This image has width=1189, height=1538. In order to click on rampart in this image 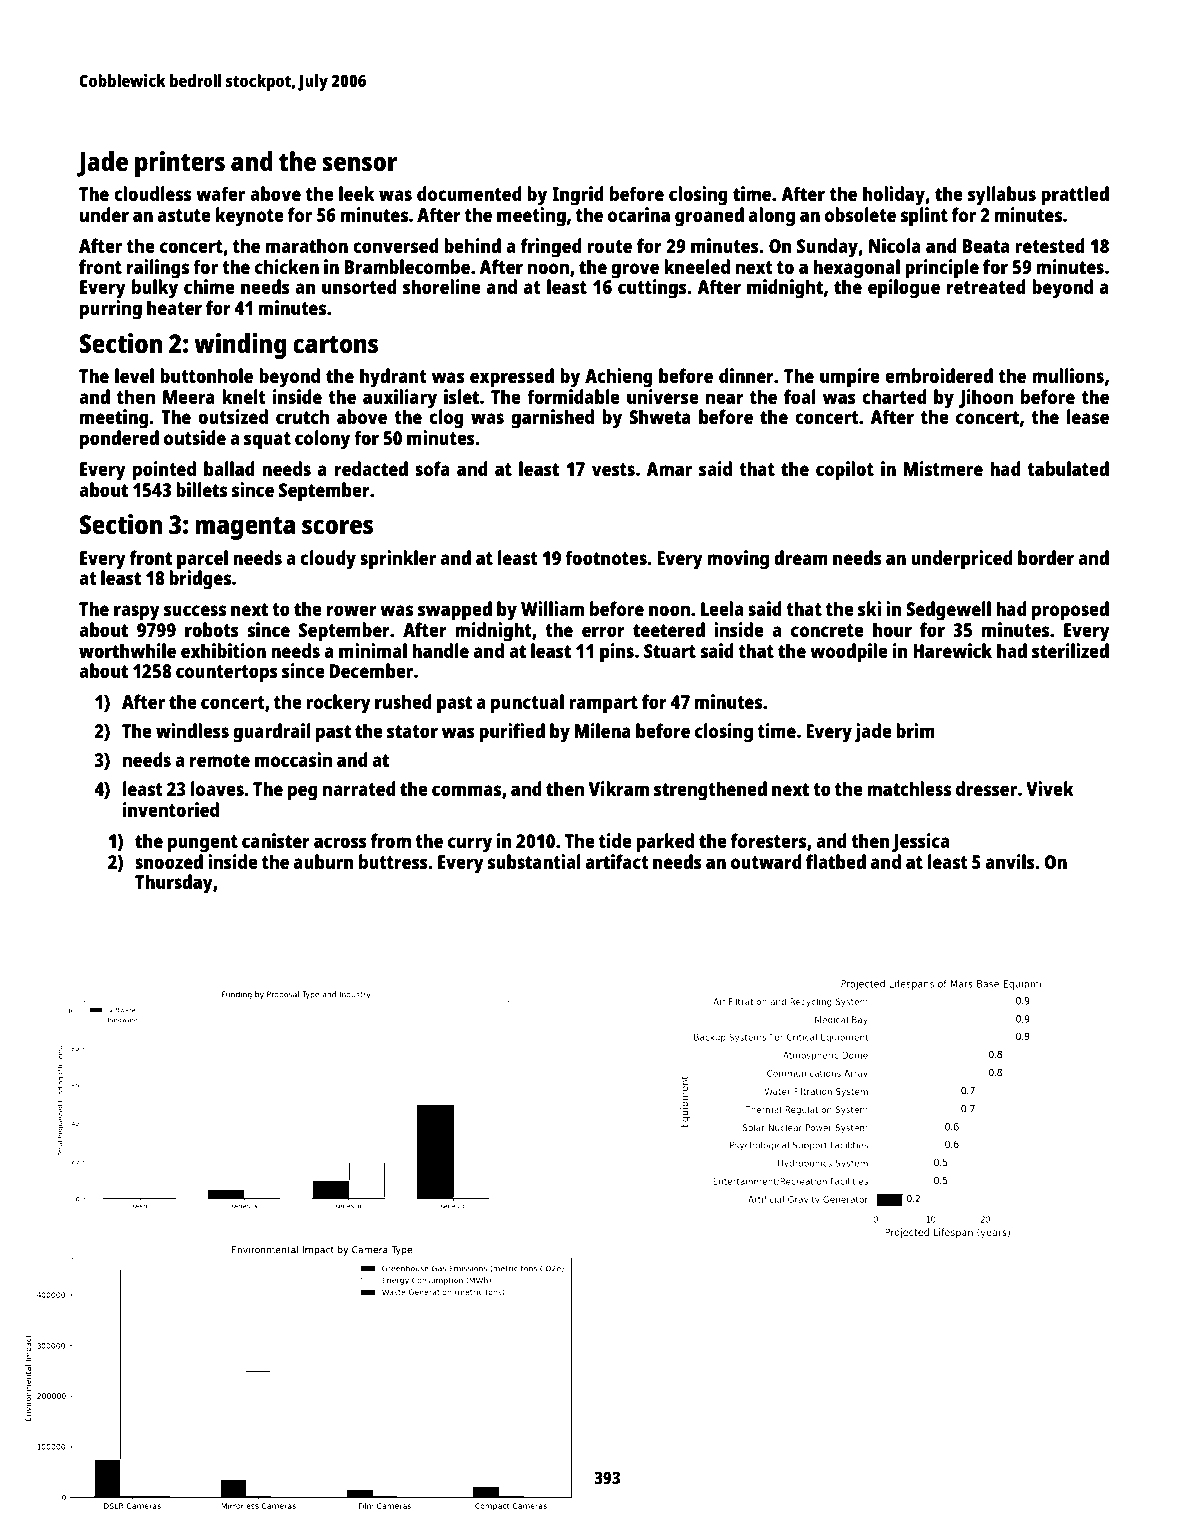, I will do `click(603, 705)`.
